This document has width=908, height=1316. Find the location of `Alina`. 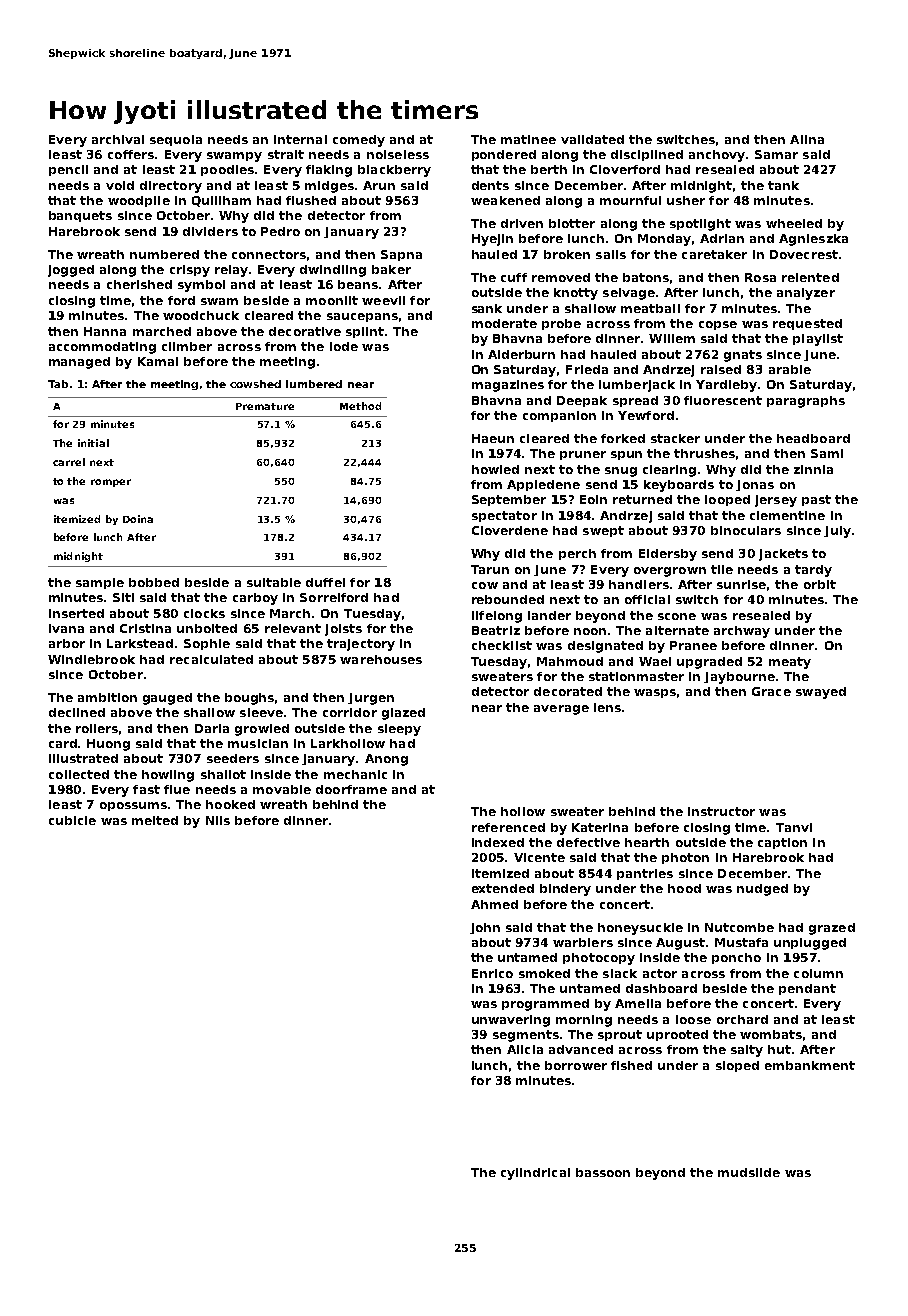

Alina is located at coordinates (807, 139).
